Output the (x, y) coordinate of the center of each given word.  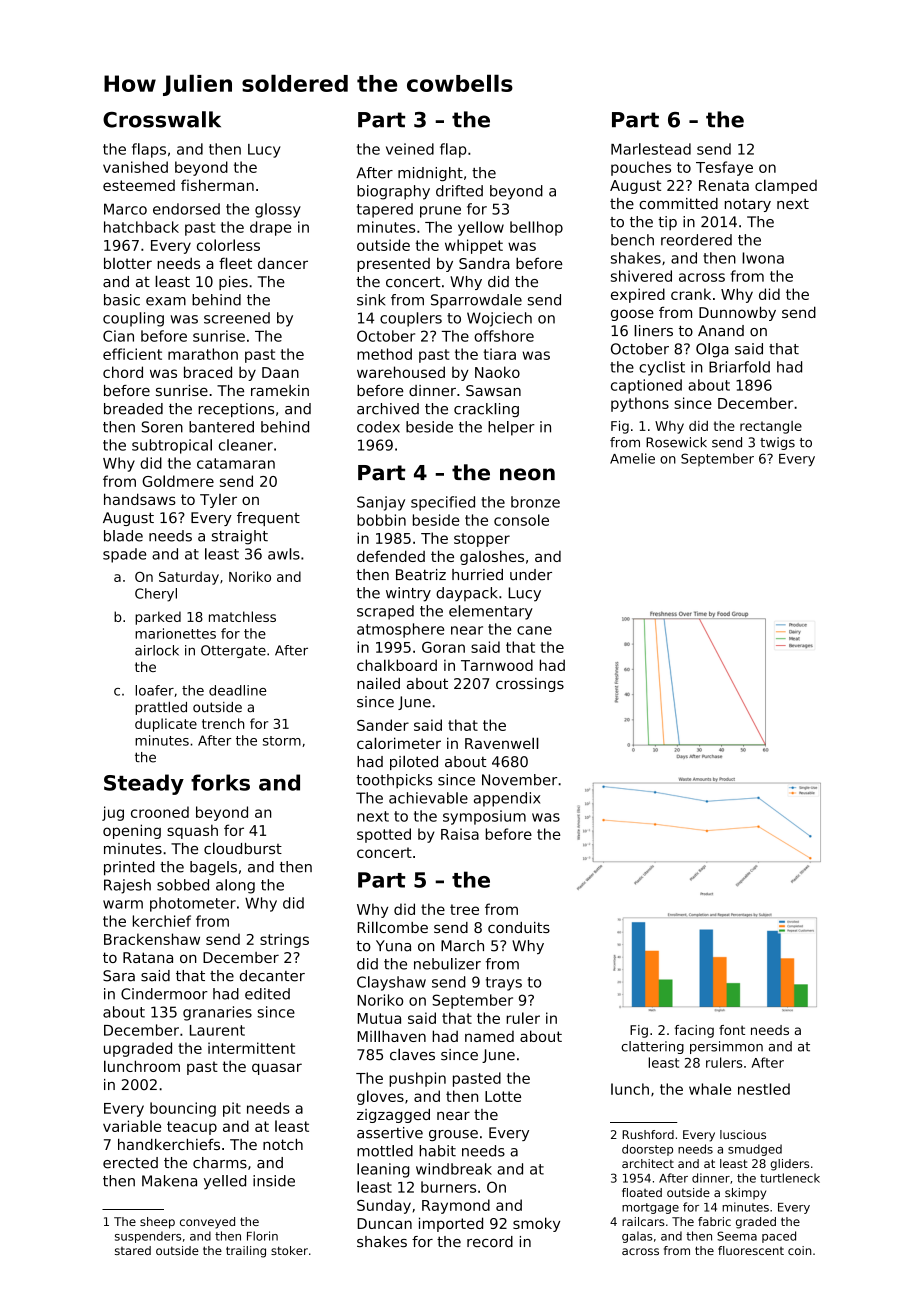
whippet (474, 246)
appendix (507, 799)
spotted (384, 835)
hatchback (141, 227)
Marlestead (651, 149)
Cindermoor (164, 994)
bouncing (183, 1109)
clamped (786, 186)
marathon (203, 354)
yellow (481, 228)
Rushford (648, 1134)
